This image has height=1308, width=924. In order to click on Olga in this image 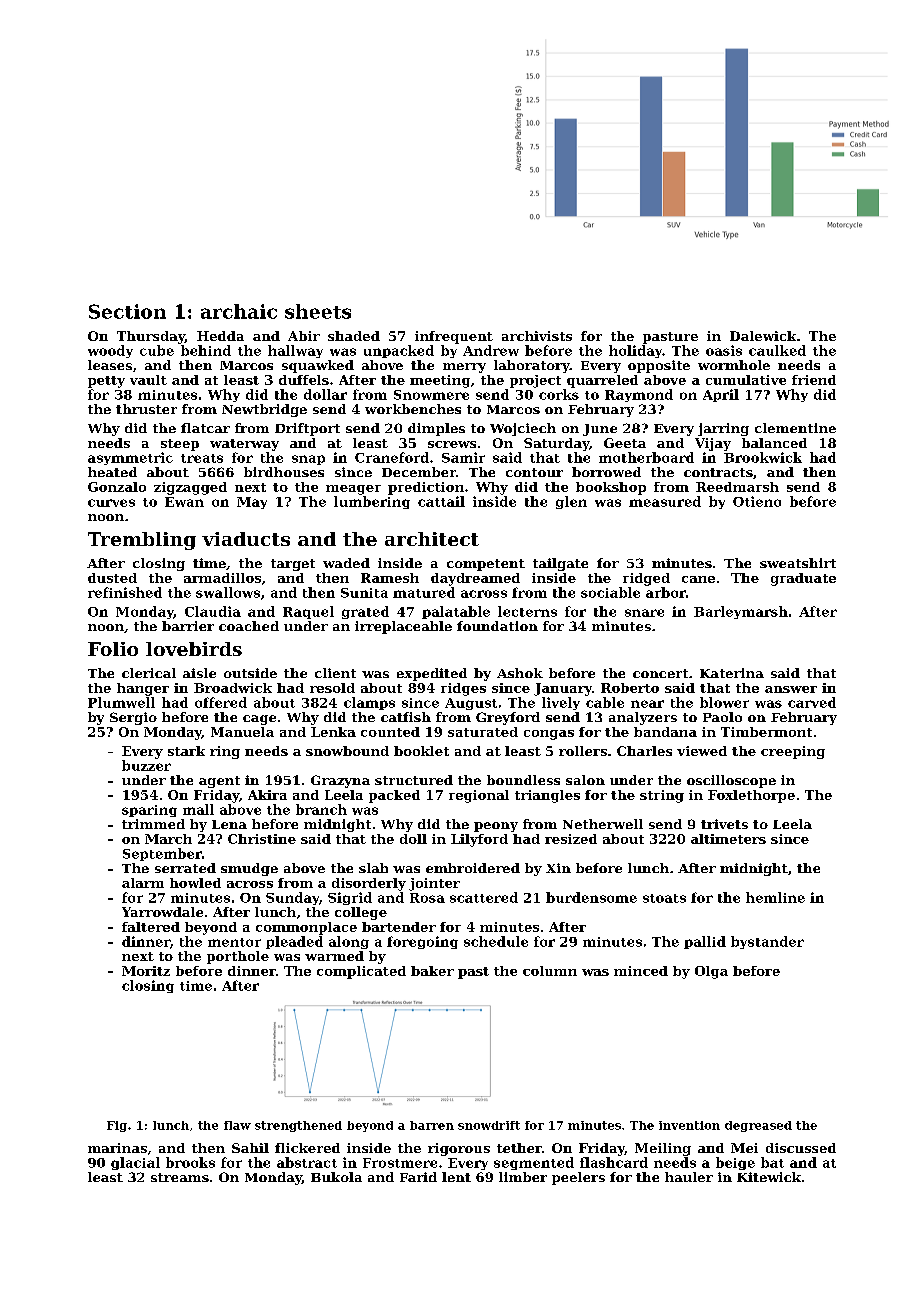, I will do `click(711, 972)`.
